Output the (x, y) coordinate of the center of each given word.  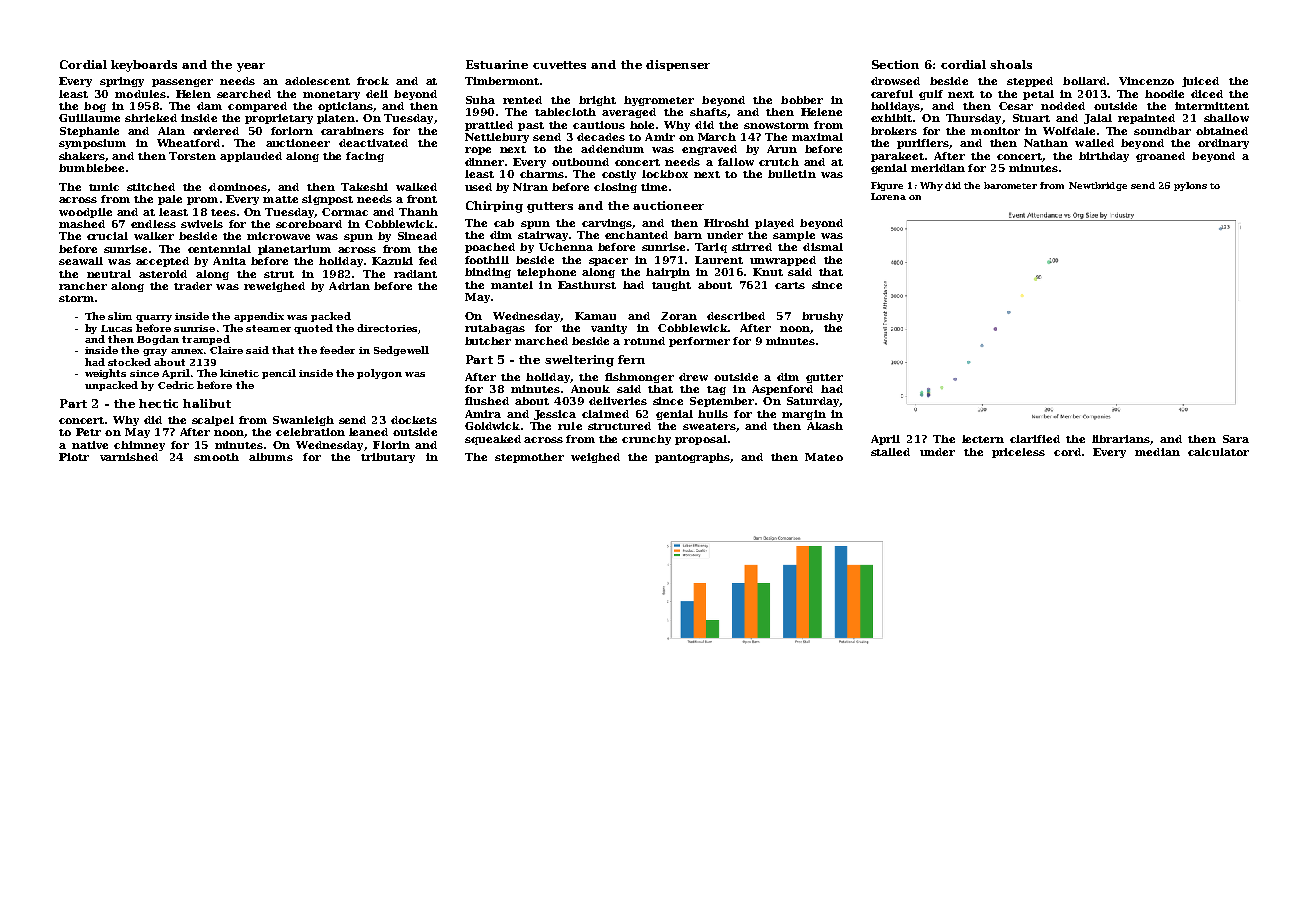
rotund (644, 341)
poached (490, 248)
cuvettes (559, 65)
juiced (1200, 82)
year (251, 67)
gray (155, 352)
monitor (995, 131)
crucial (107, 236)
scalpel (213, 421)
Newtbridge (1098, 186)
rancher (83, 286)
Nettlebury (497, 138)
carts (790, 285)
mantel (512, 285)
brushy (822, 317)
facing (365, 157)
